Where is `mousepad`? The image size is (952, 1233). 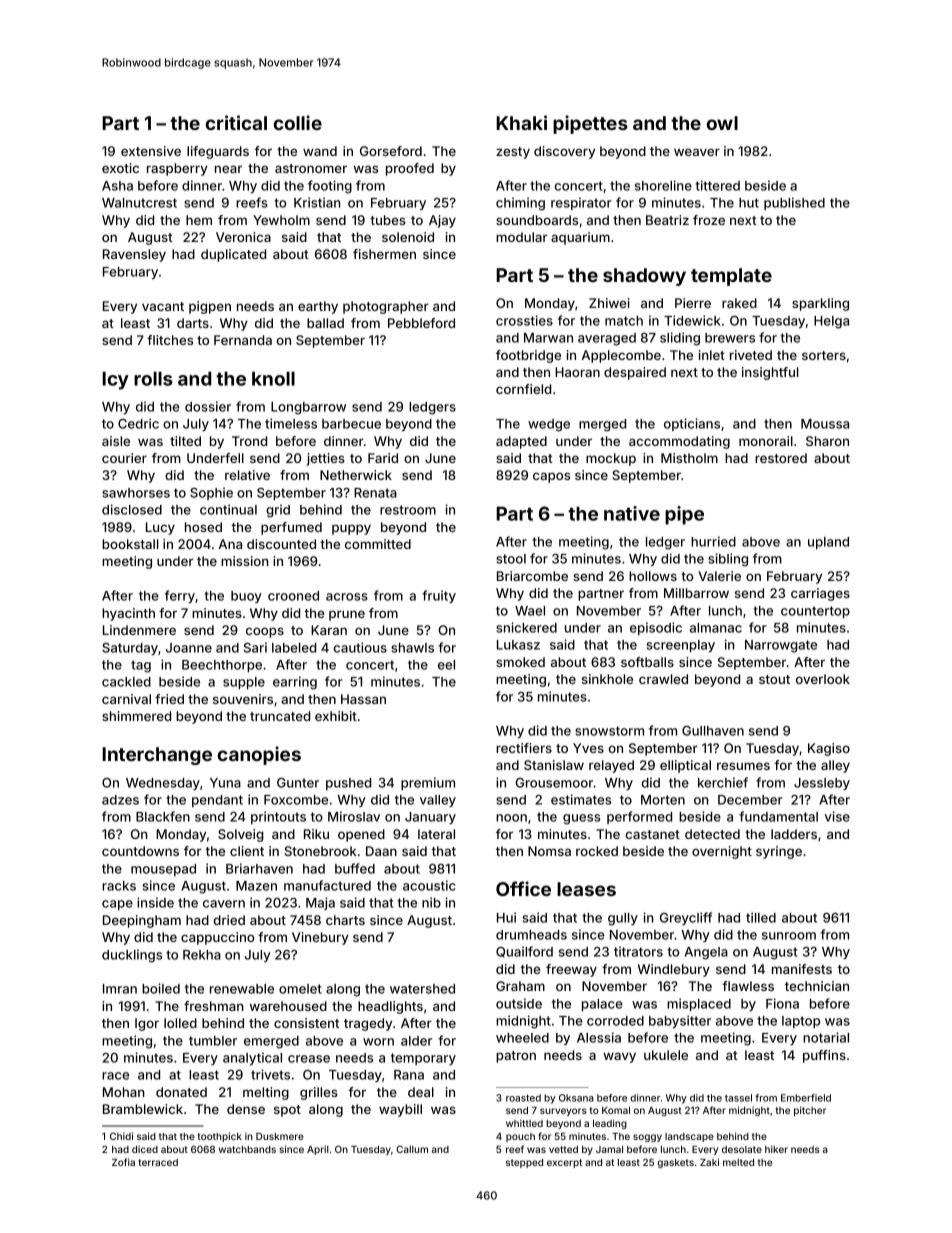 mousepad is located at coordinates (163, 870).
